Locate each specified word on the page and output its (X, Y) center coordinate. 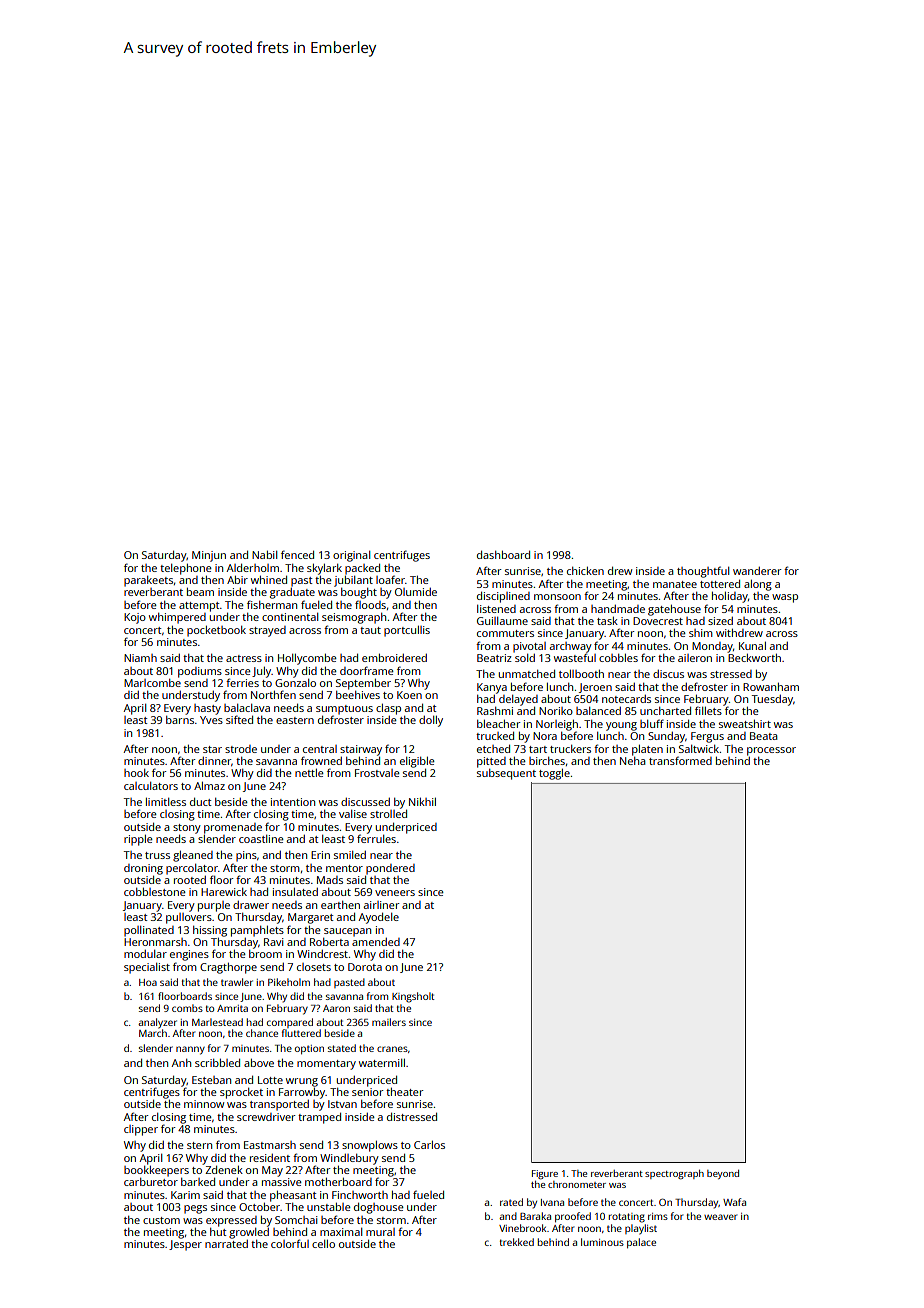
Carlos (429, 1145)
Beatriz (494, 658)
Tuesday (772, 700)
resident (270, 1158)
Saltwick (699, 749)
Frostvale (377, 773)
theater (404, 1092)
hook (136, 773)
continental (290, 617)
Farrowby (302, 1093)
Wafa (734, 1202)
